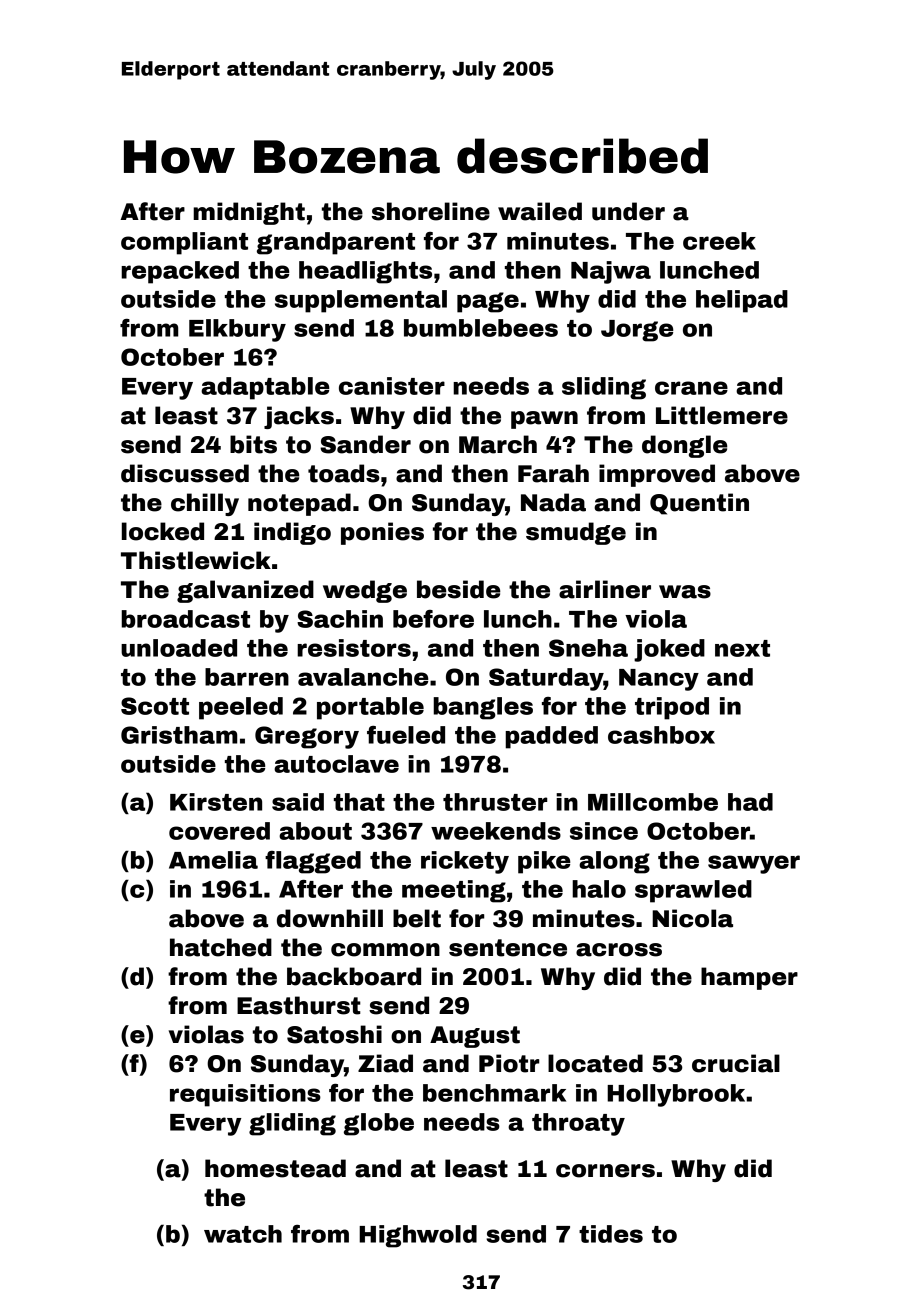 The image size is (924, 1314). I want to click on belt, so click(417, 918).
